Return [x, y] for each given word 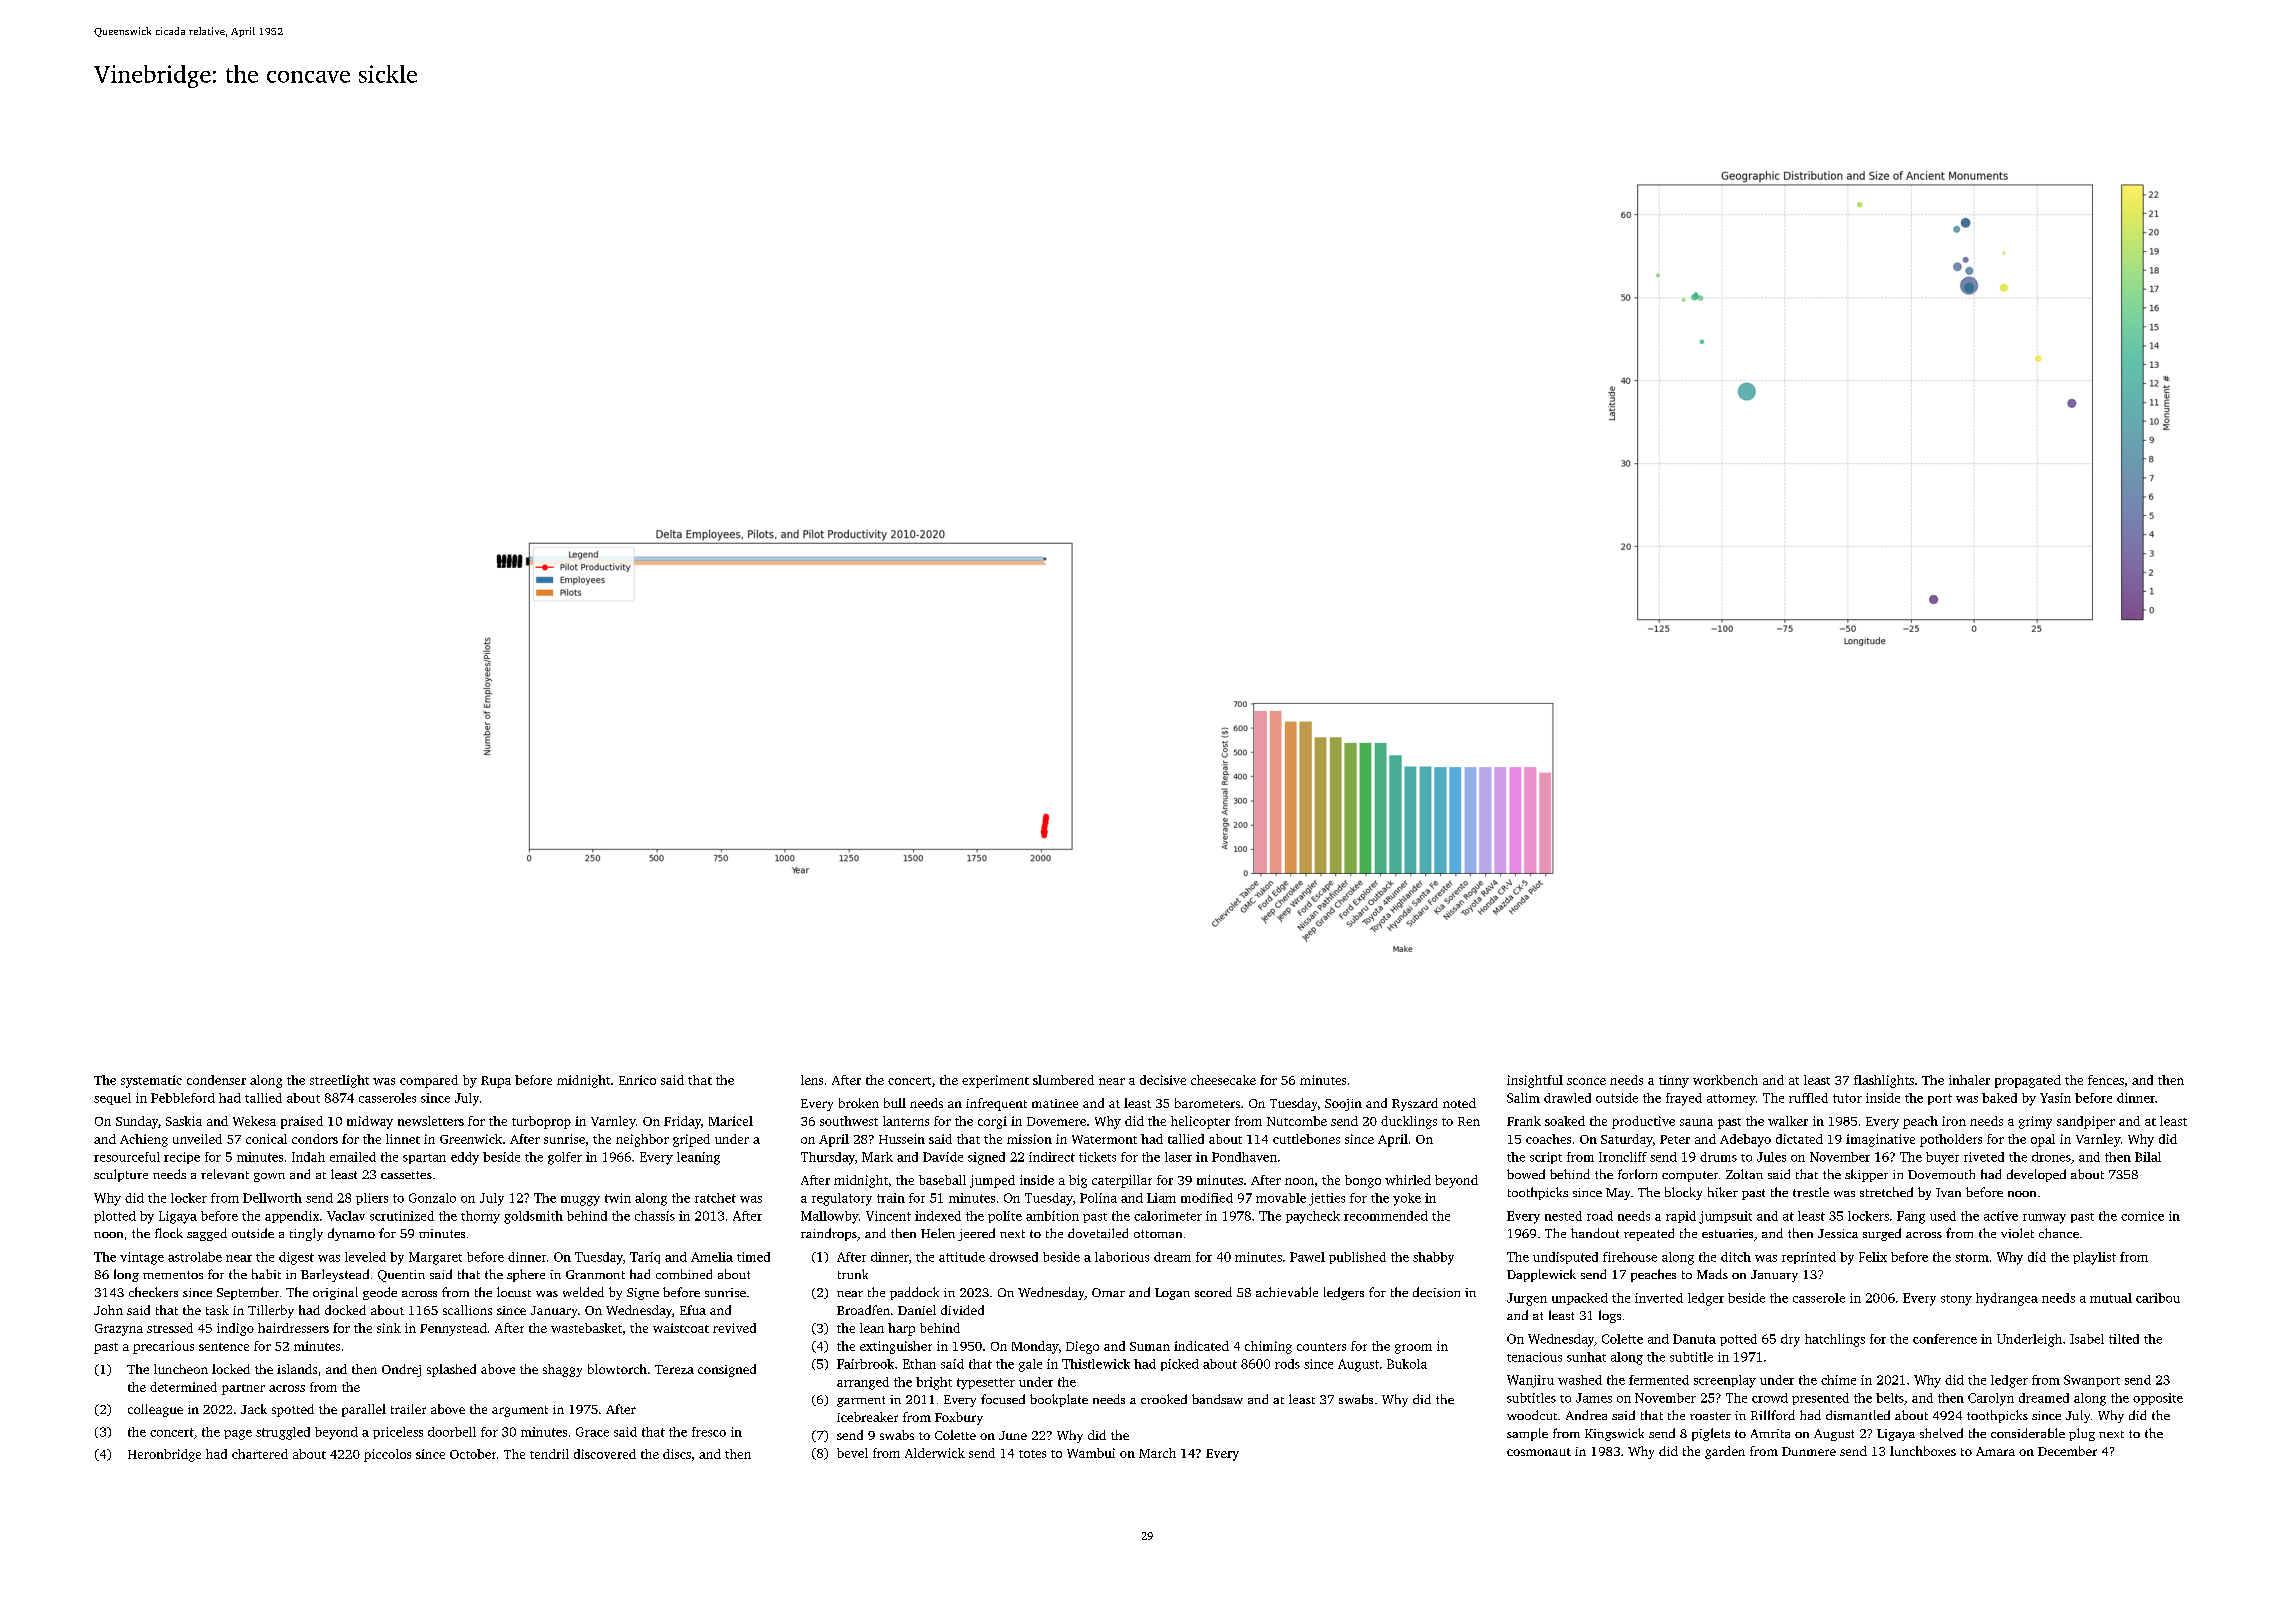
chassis [655, 1216]
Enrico [637, 1080]
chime [1838, 1380]
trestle [1811, 1192]
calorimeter [1168, 1216]
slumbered [1063, 1080]
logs [1610, 1316]
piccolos [387, 1455]
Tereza [674, 1369]
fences [2106, 1080]
